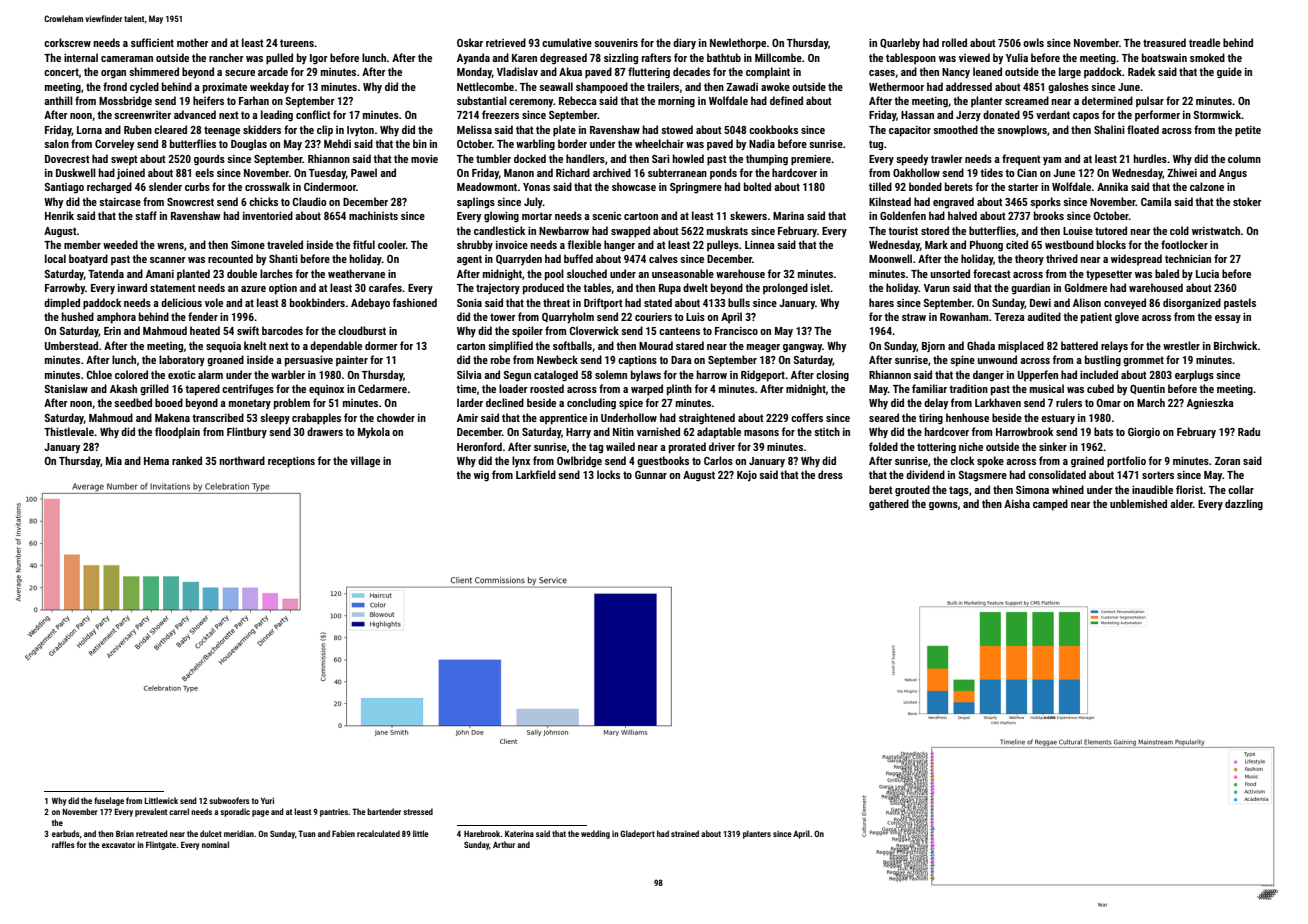  What do you see at coordinates (757, 186) in the screenshot?
I see `bolted` at bounding box center [757, 186].
